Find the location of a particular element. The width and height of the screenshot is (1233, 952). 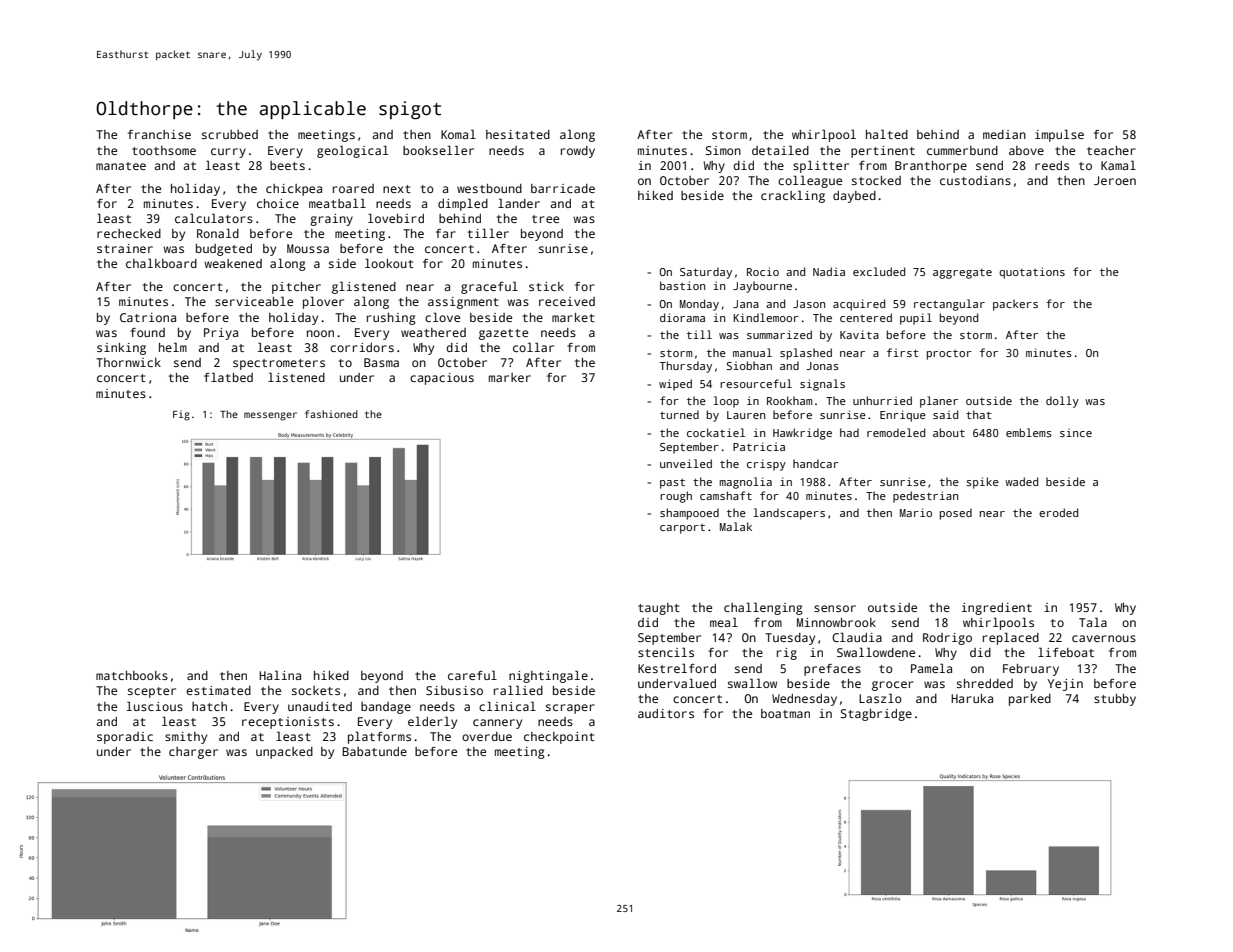

diorama is located at coordinates (682, 317).
